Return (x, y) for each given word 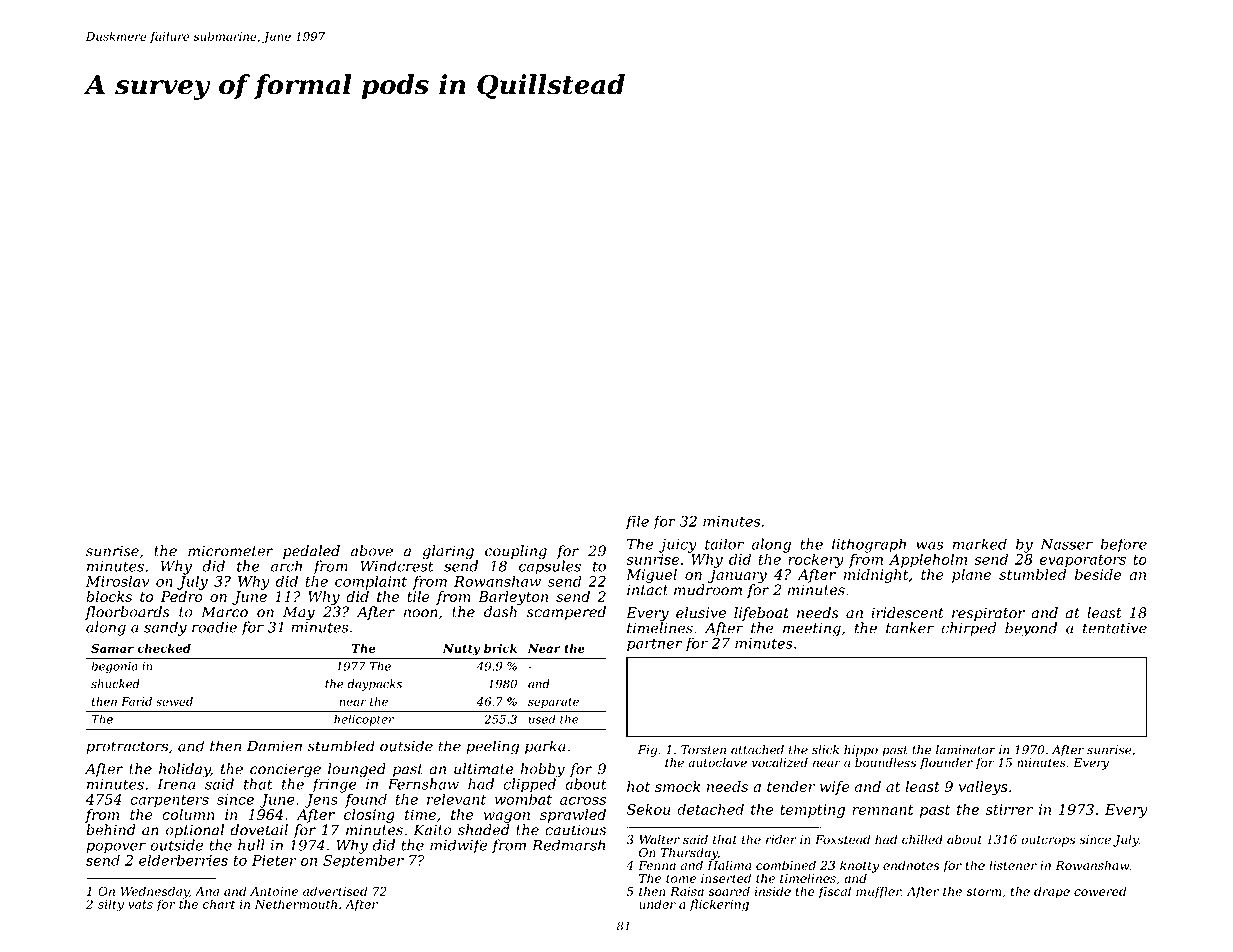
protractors (127, 747)
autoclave (717, 762)
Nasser (1066, 544)
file (637, 522)
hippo (861, 751)
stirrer (1009, 809)
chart (219, 904)
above (372, 551)
